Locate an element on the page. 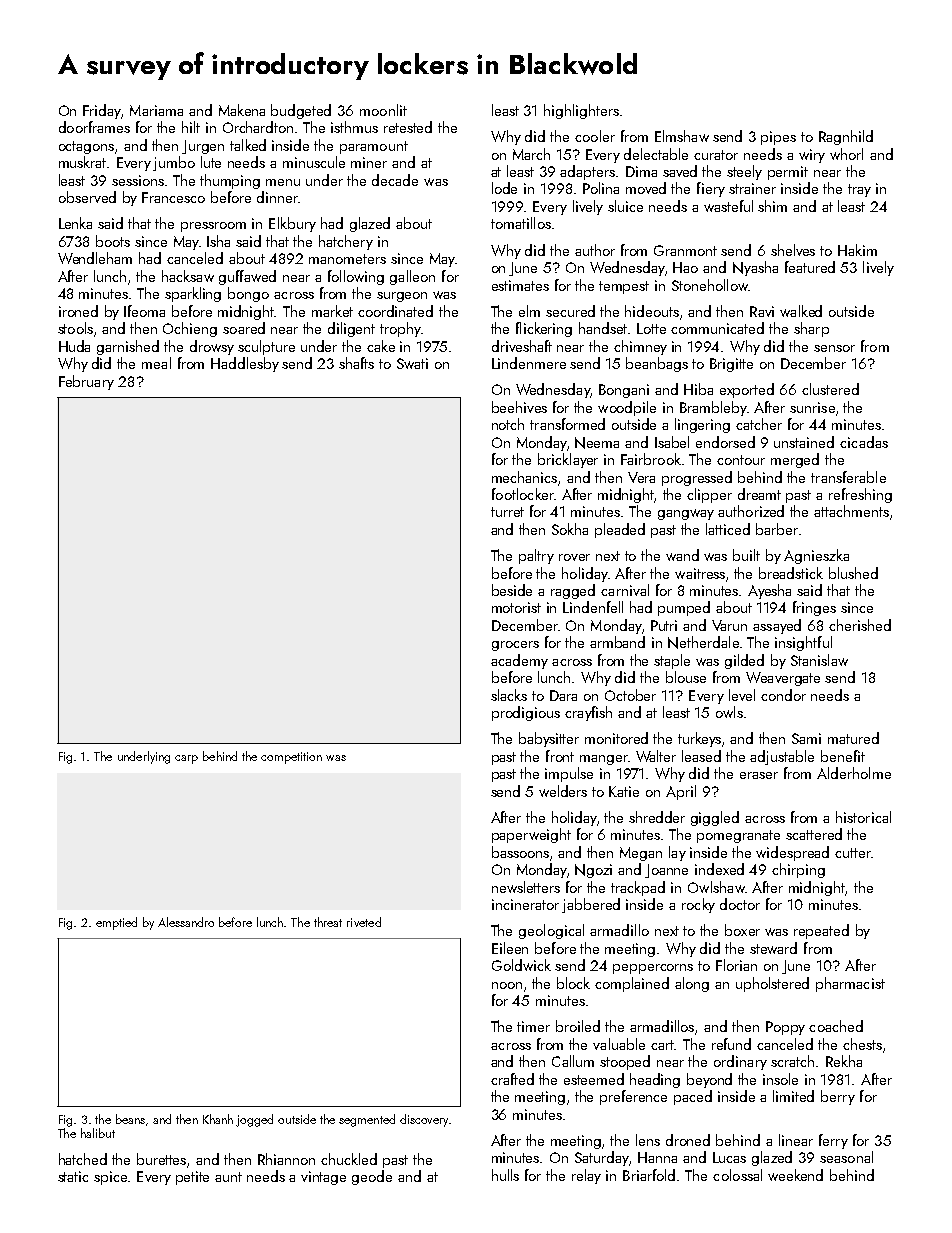  Elmshaw is located at coordinates (682, 136).
